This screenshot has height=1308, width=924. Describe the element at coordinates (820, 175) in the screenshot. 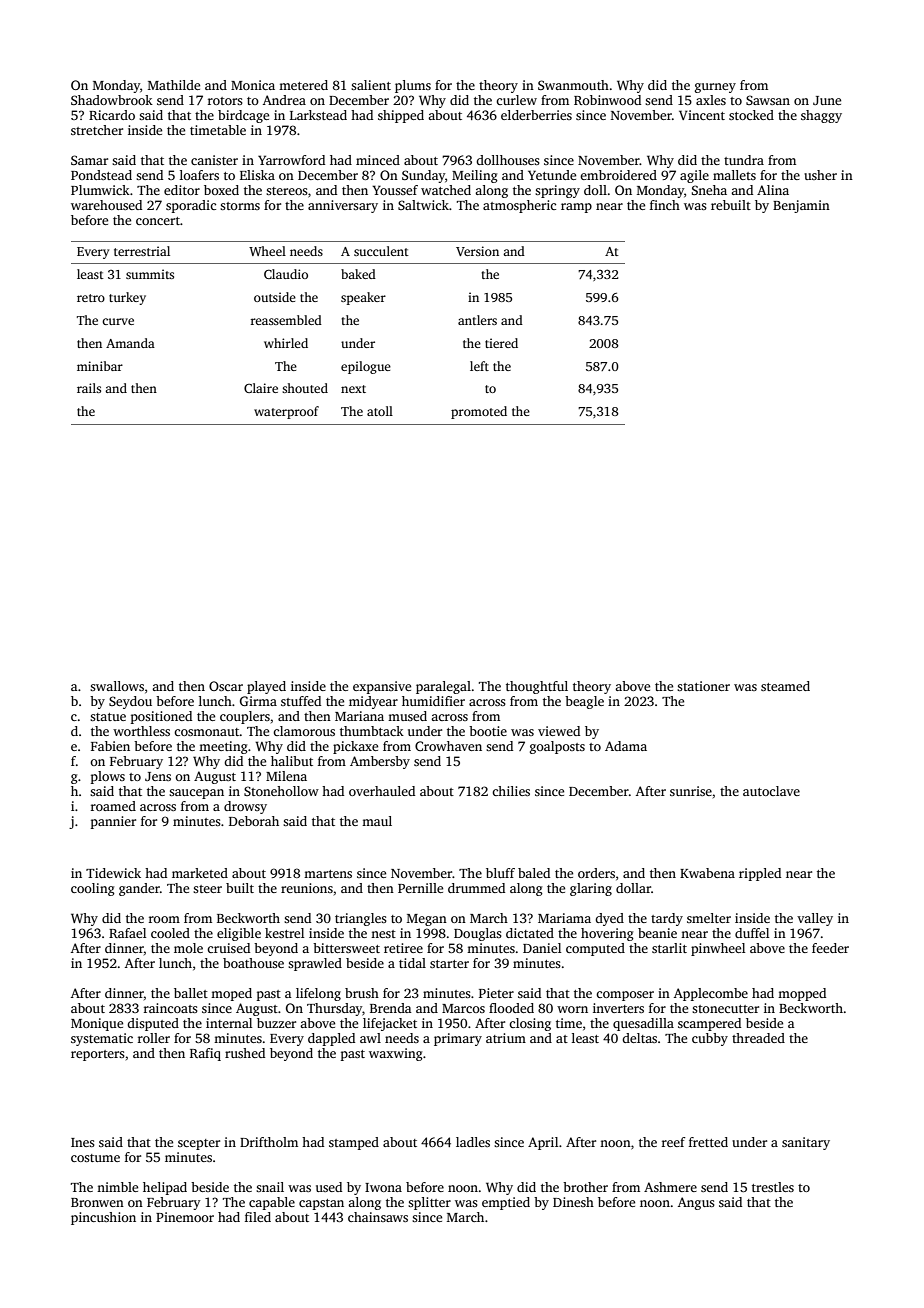

I see `usher` at that location.
